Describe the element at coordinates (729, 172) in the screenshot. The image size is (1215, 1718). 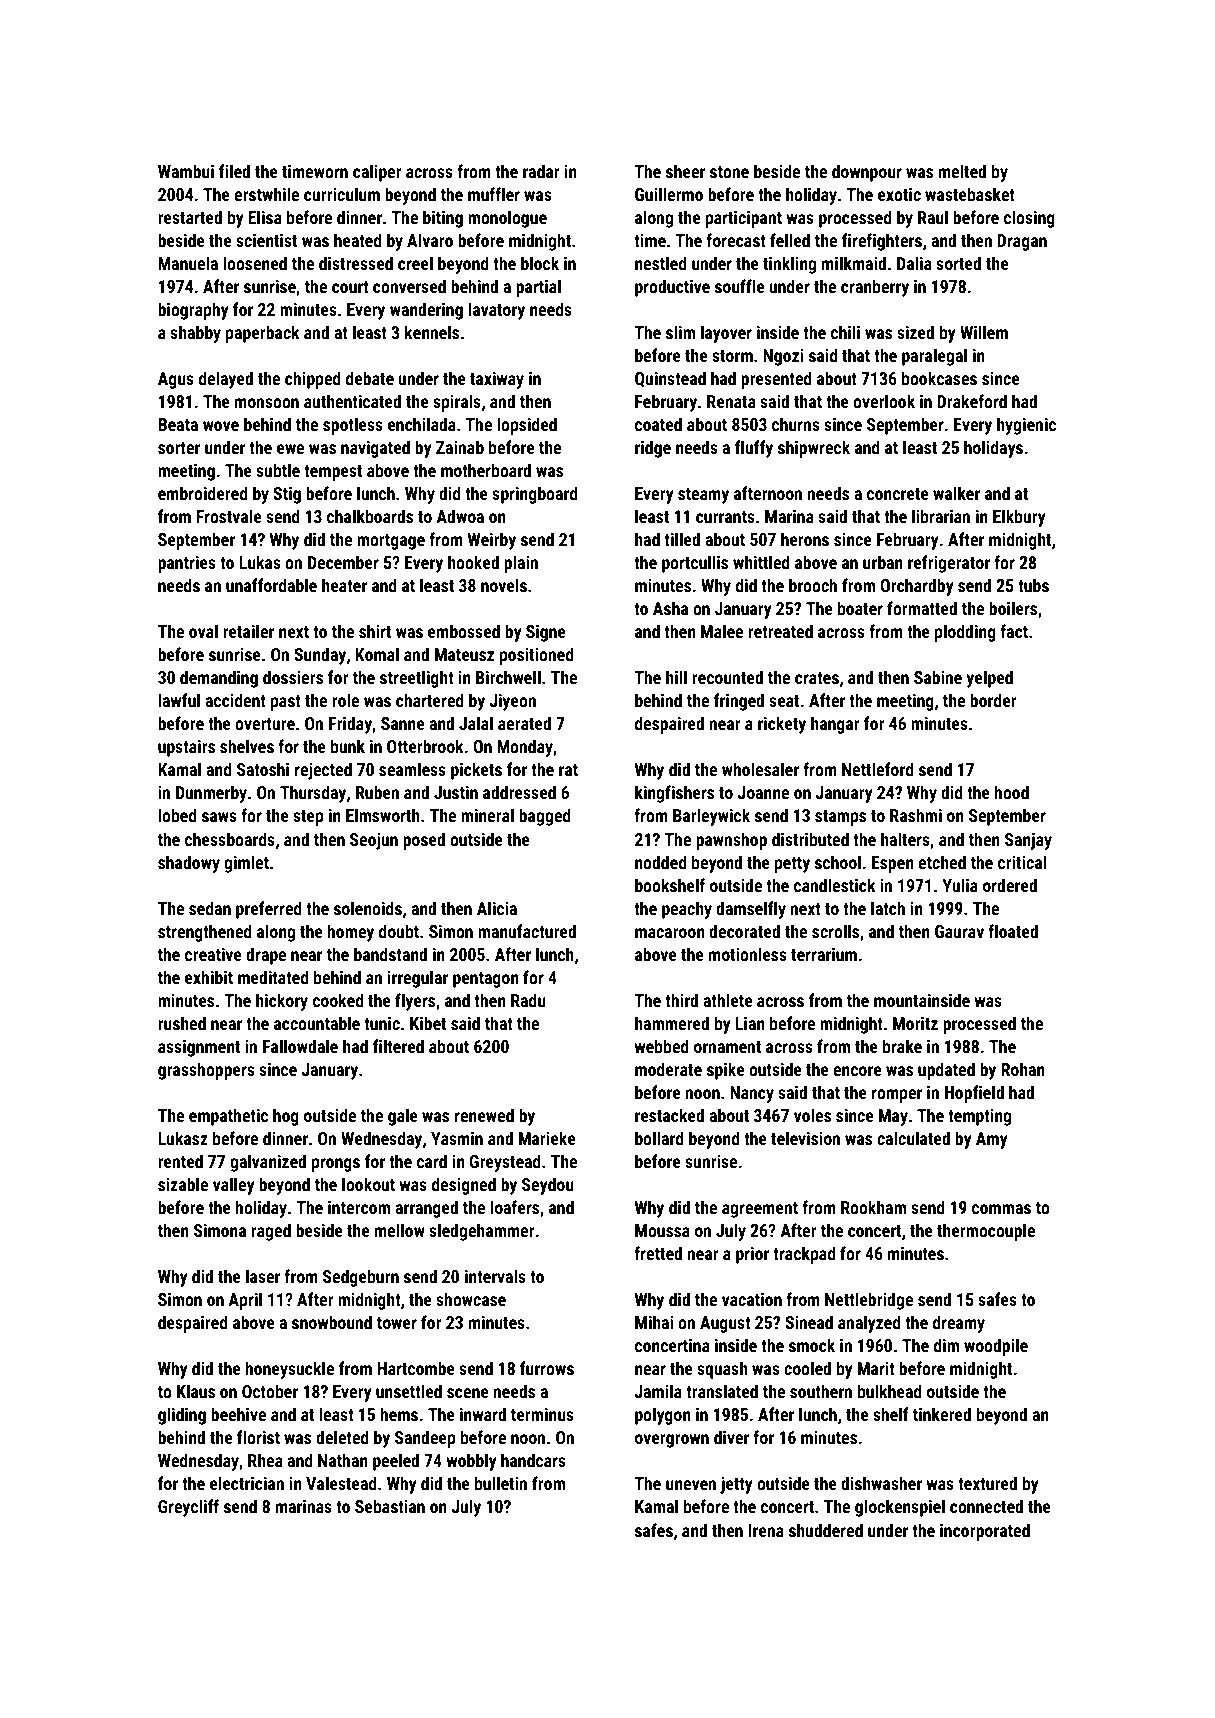
I see `stone` at that location.
